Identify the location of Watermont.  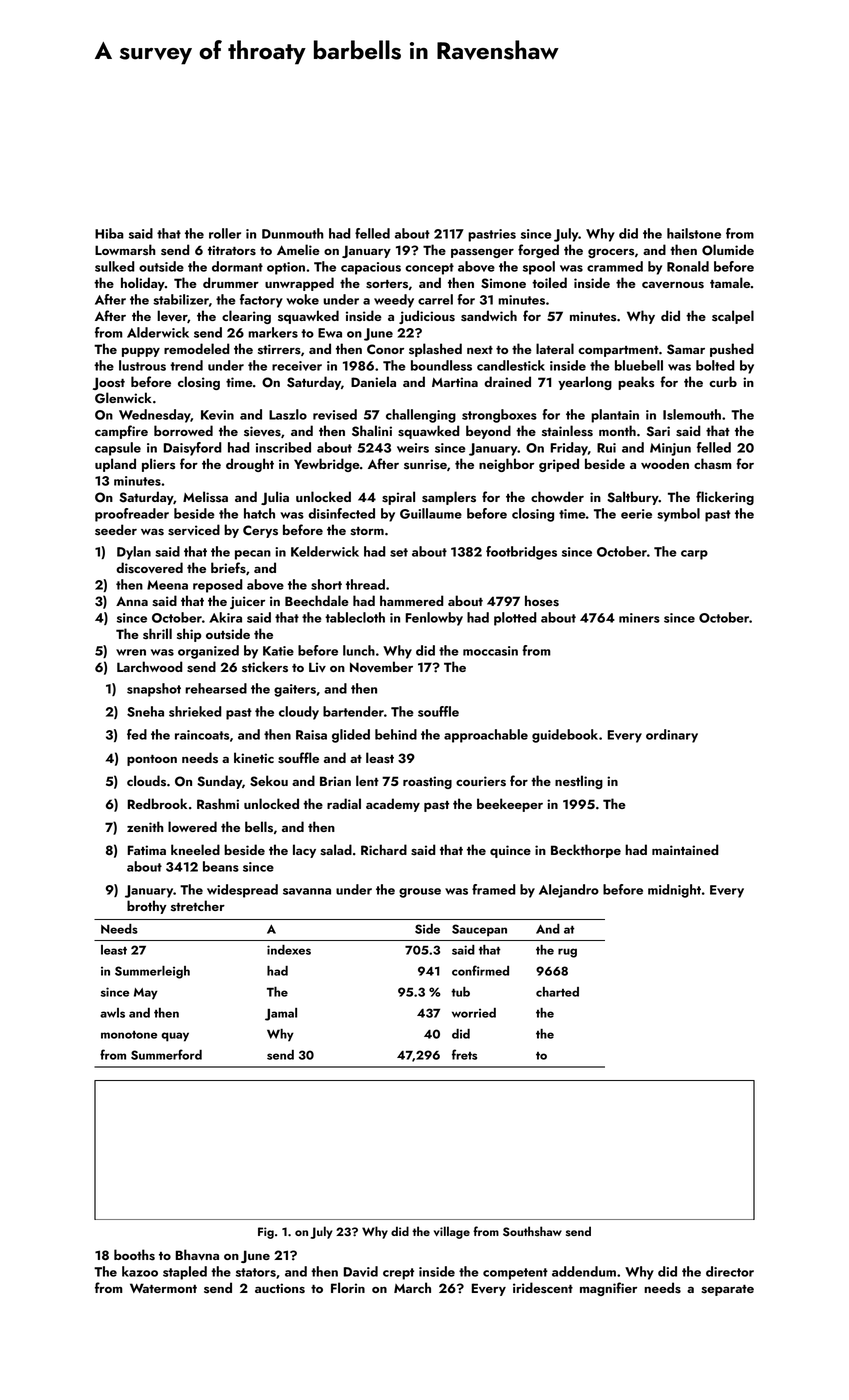
(163, 1288).
